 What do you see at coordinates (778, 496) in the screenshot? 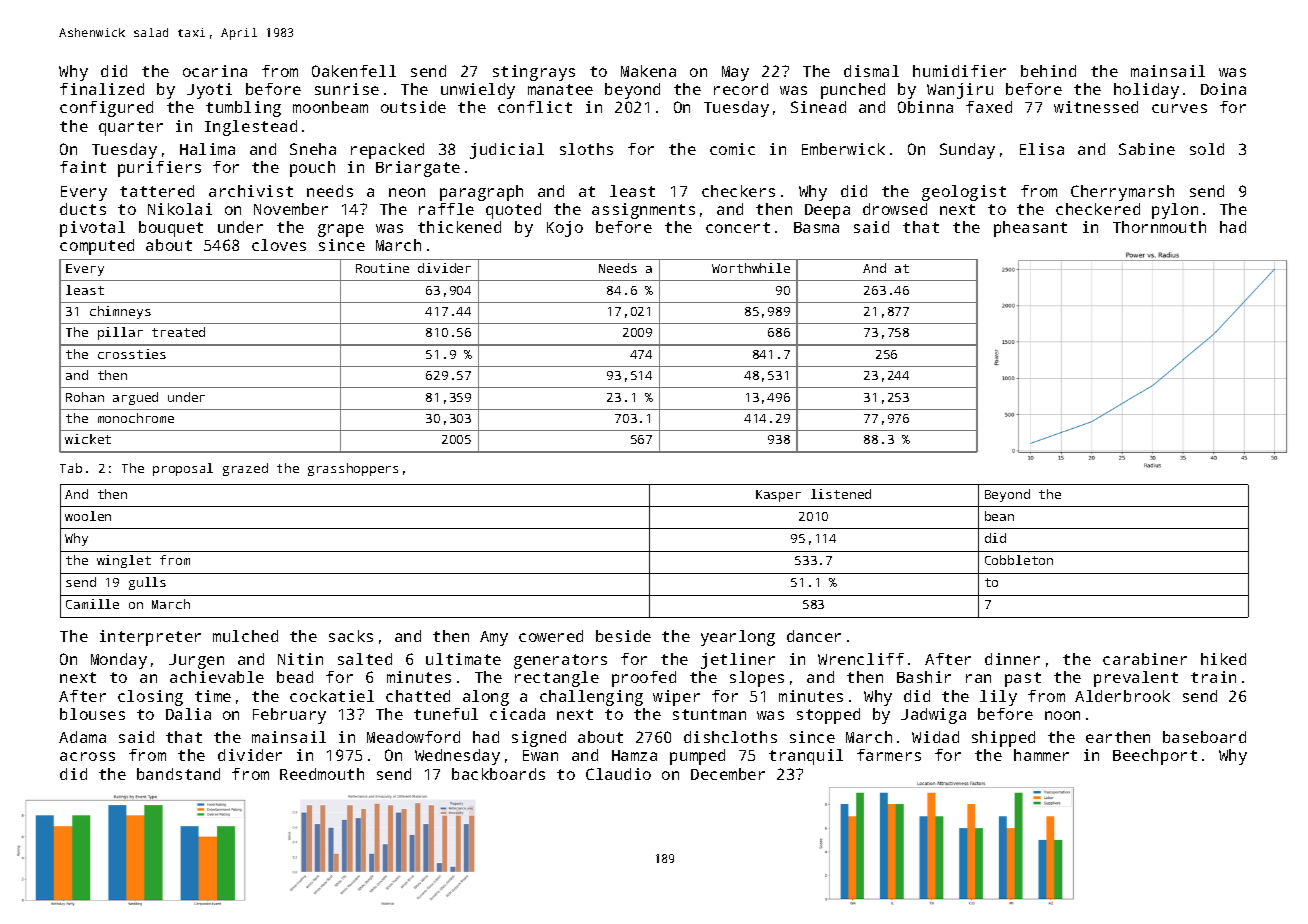
I see `Kasper` at bounding box center [778, 496].
